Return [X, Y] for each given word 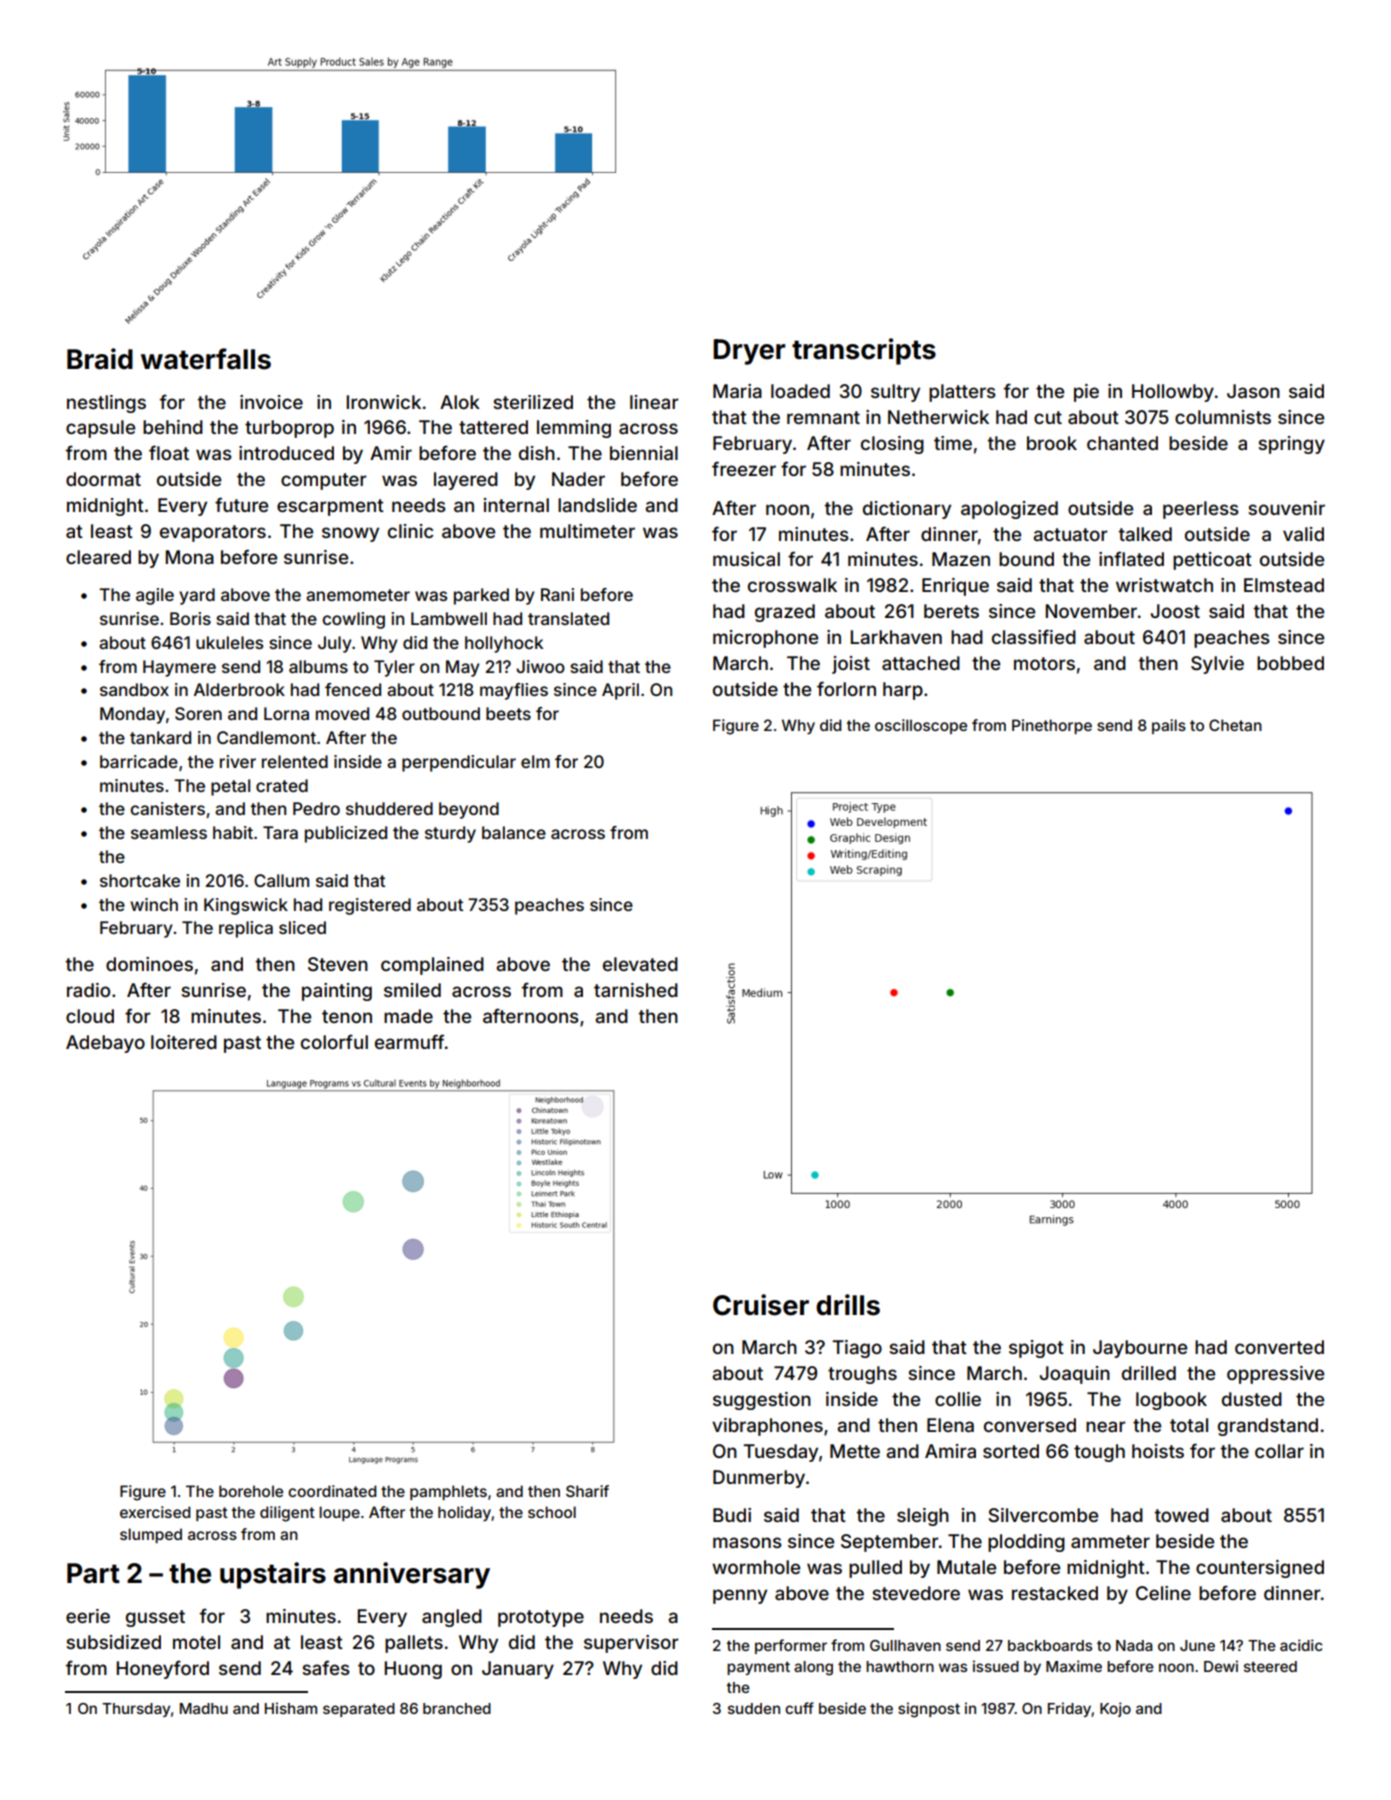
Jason [1253, 391]
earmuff [409, 1041]
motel [196, 1642]
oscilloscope [921, 726]
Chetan [1235, 725]
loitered [184, 1042]
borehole [251, 1491]
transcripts [864, 351]
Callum [281, 880]
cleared [98, 557]
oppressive [1275, 1375]
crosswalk [792, 585]
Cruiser [761, 1305]
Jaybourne [1140, 1349]
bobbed [1290, 663]
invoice [271, 402]
